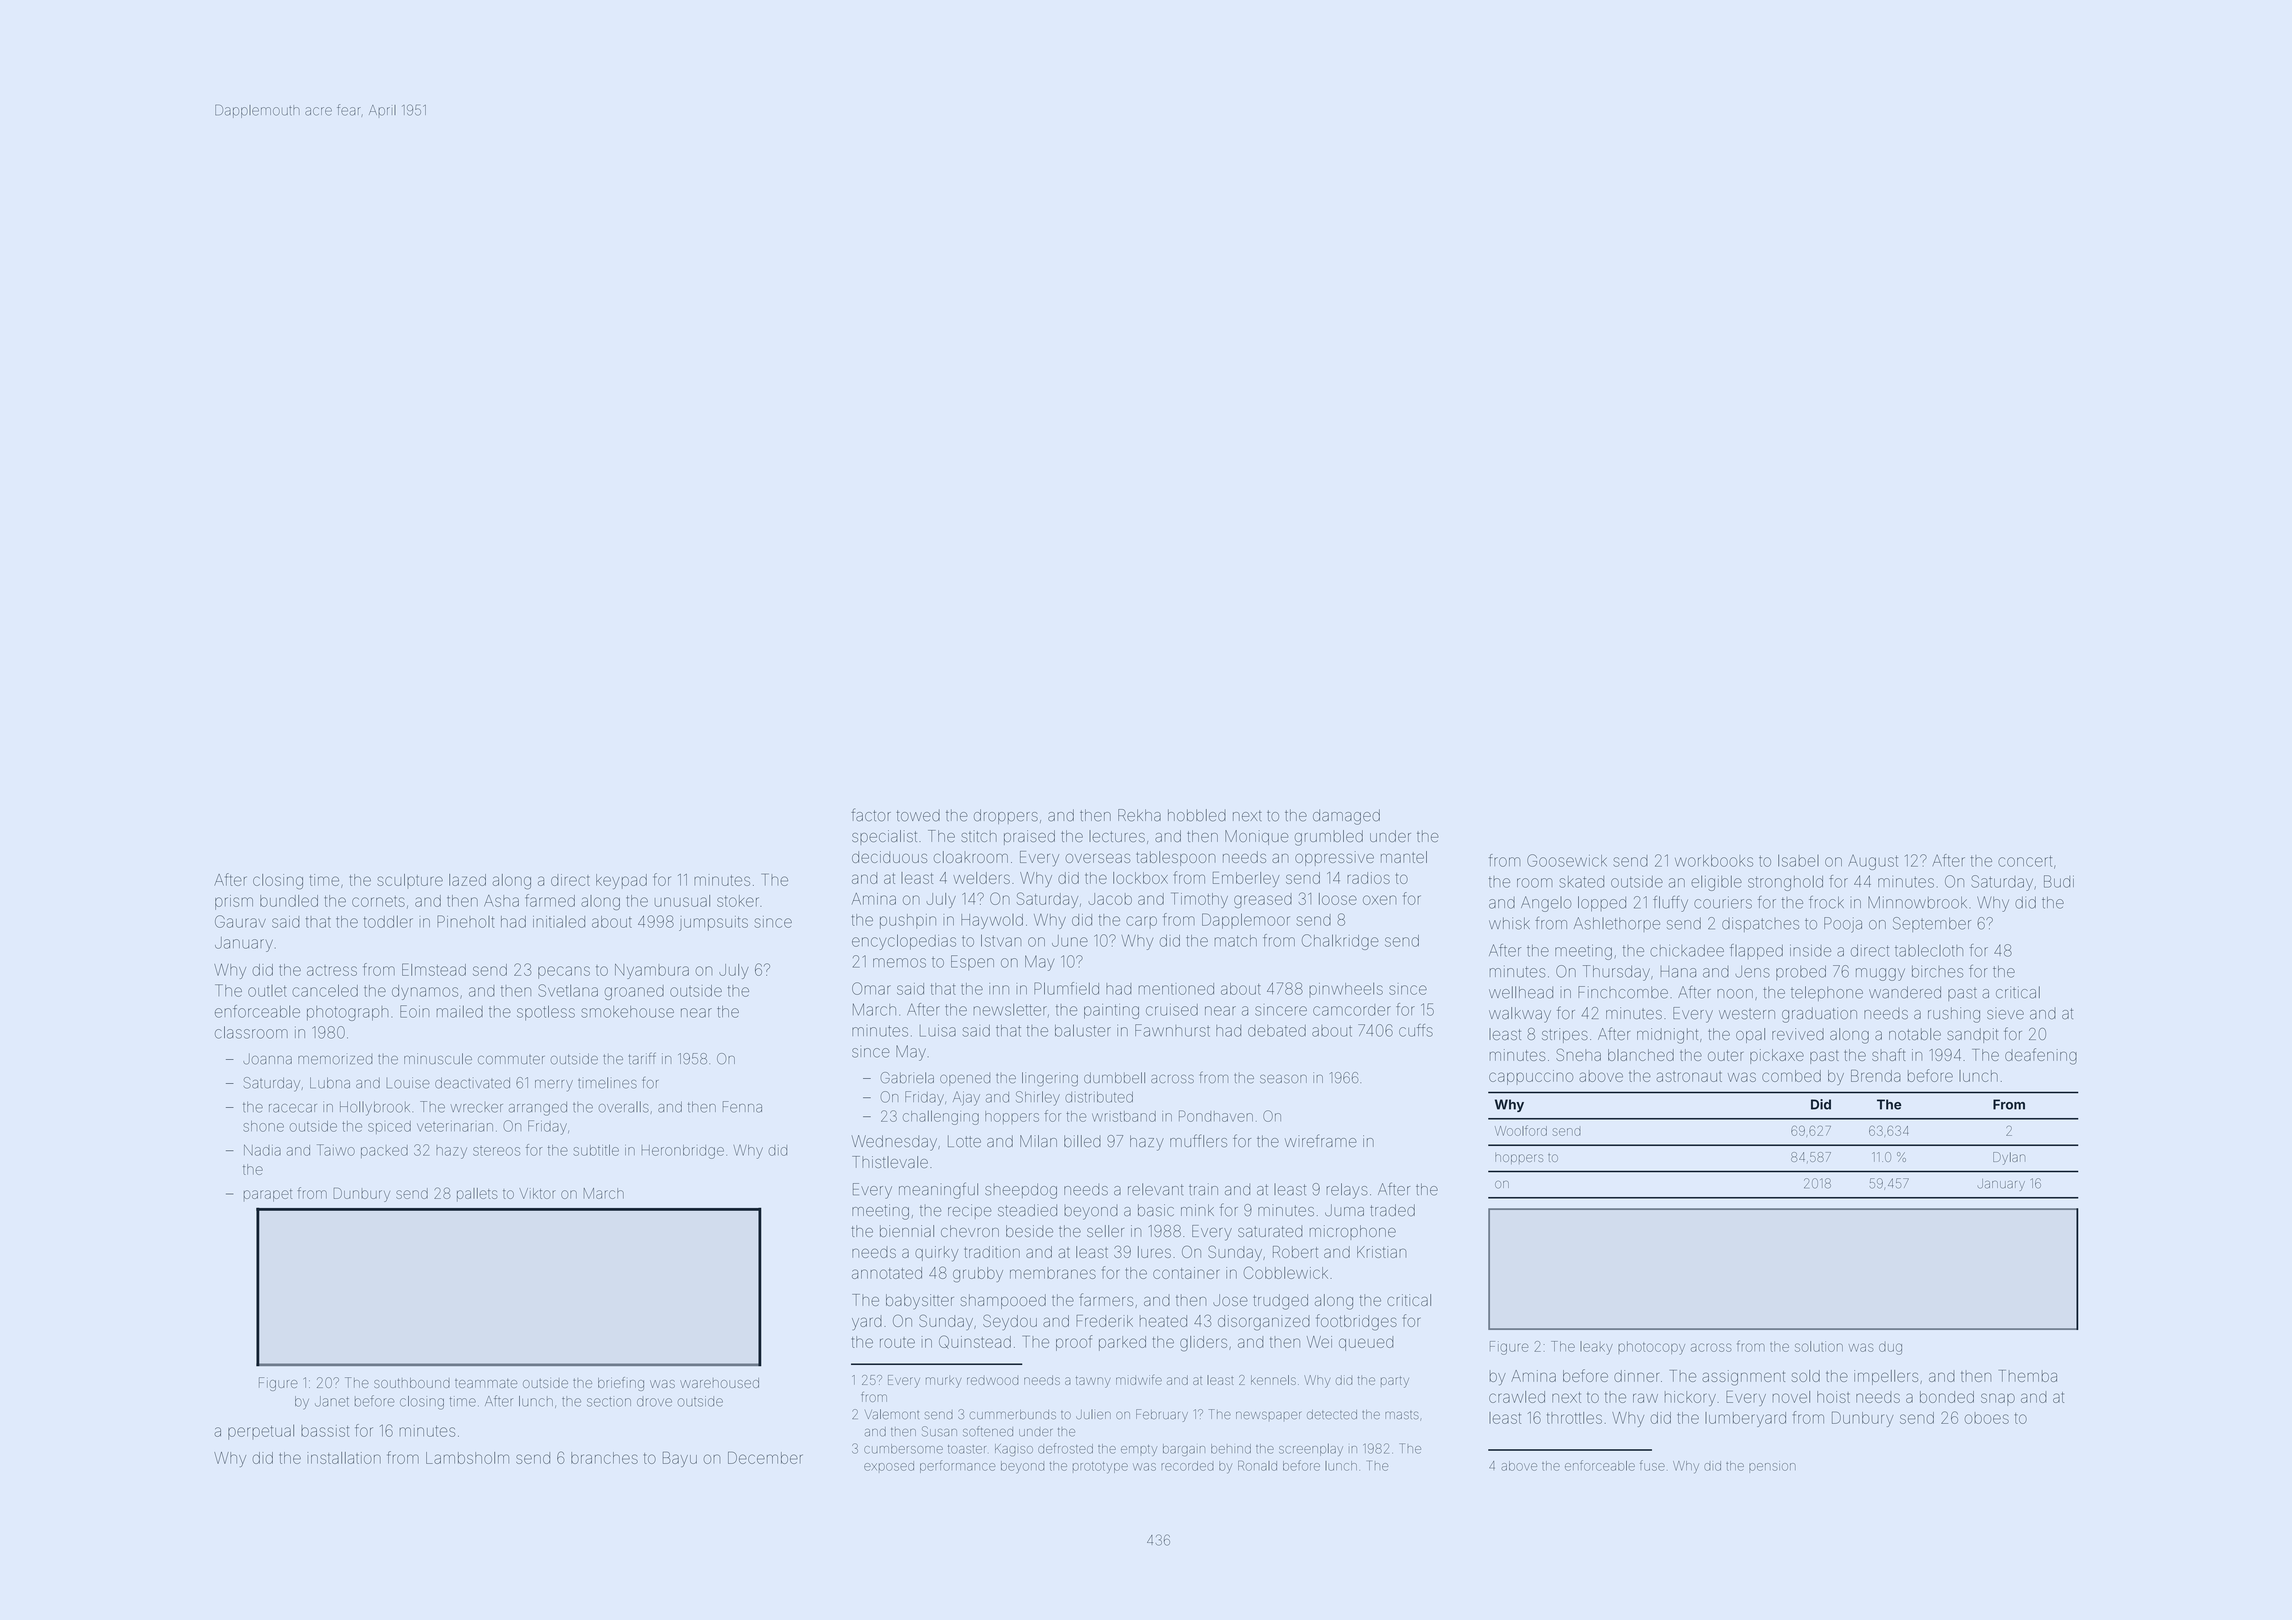  I want to click on damaged, so click(1346, 817).
